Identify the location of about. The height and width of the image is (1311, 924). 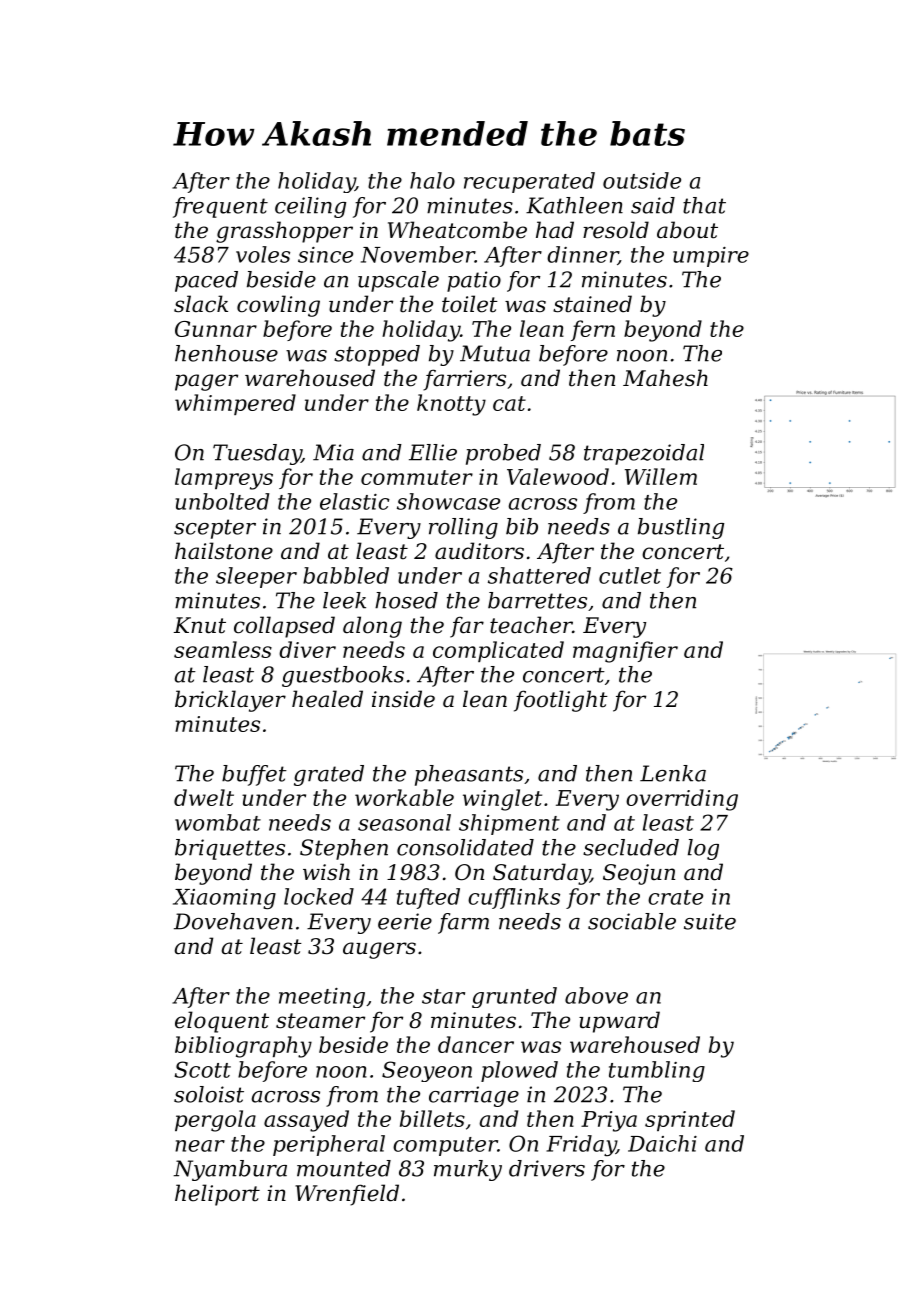
(687, 230).
